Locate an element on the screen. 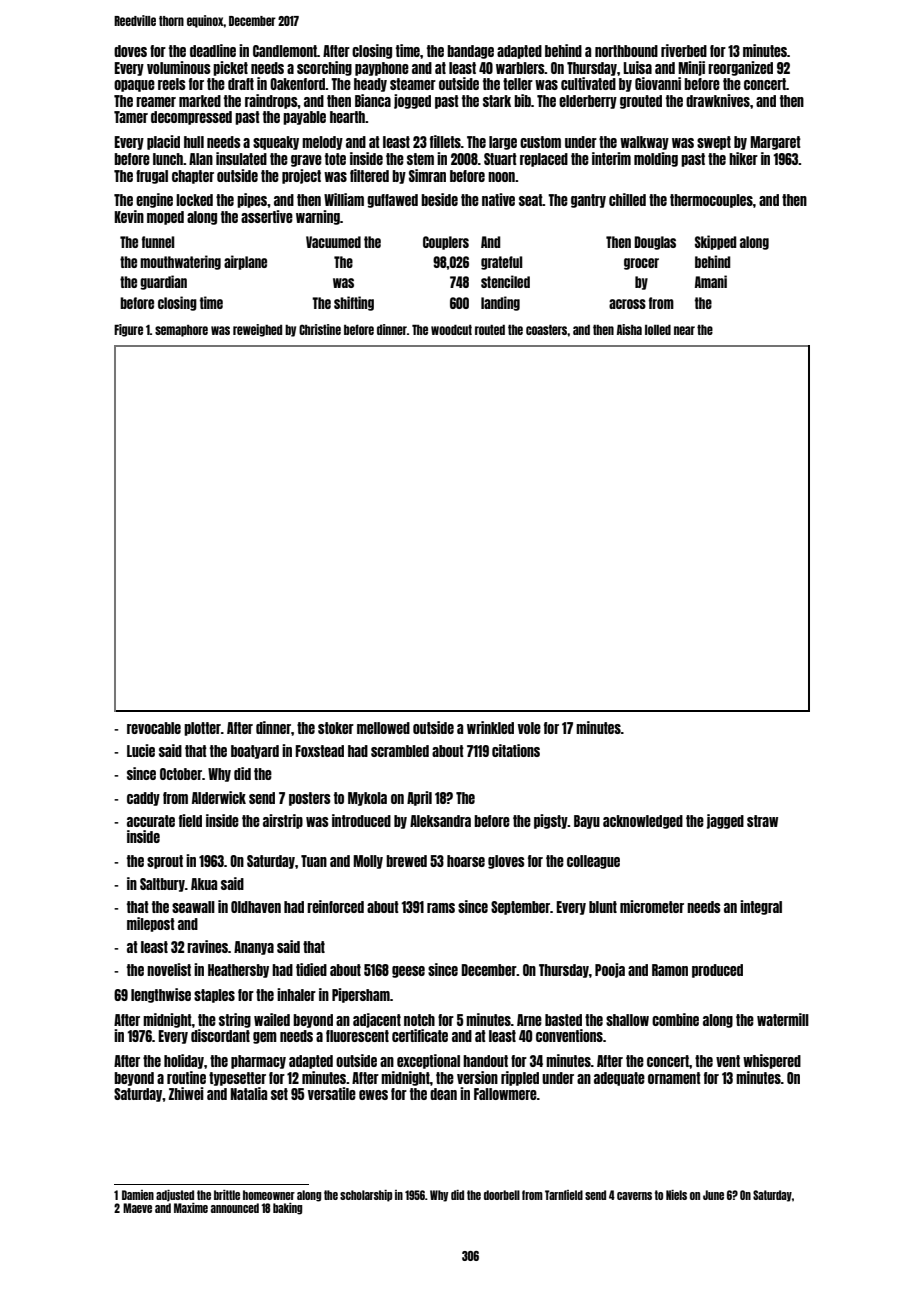 Image resolution: width=924 pixels, height=1308 pixels. Zhiwei is located at coordinates (186, 1093).
